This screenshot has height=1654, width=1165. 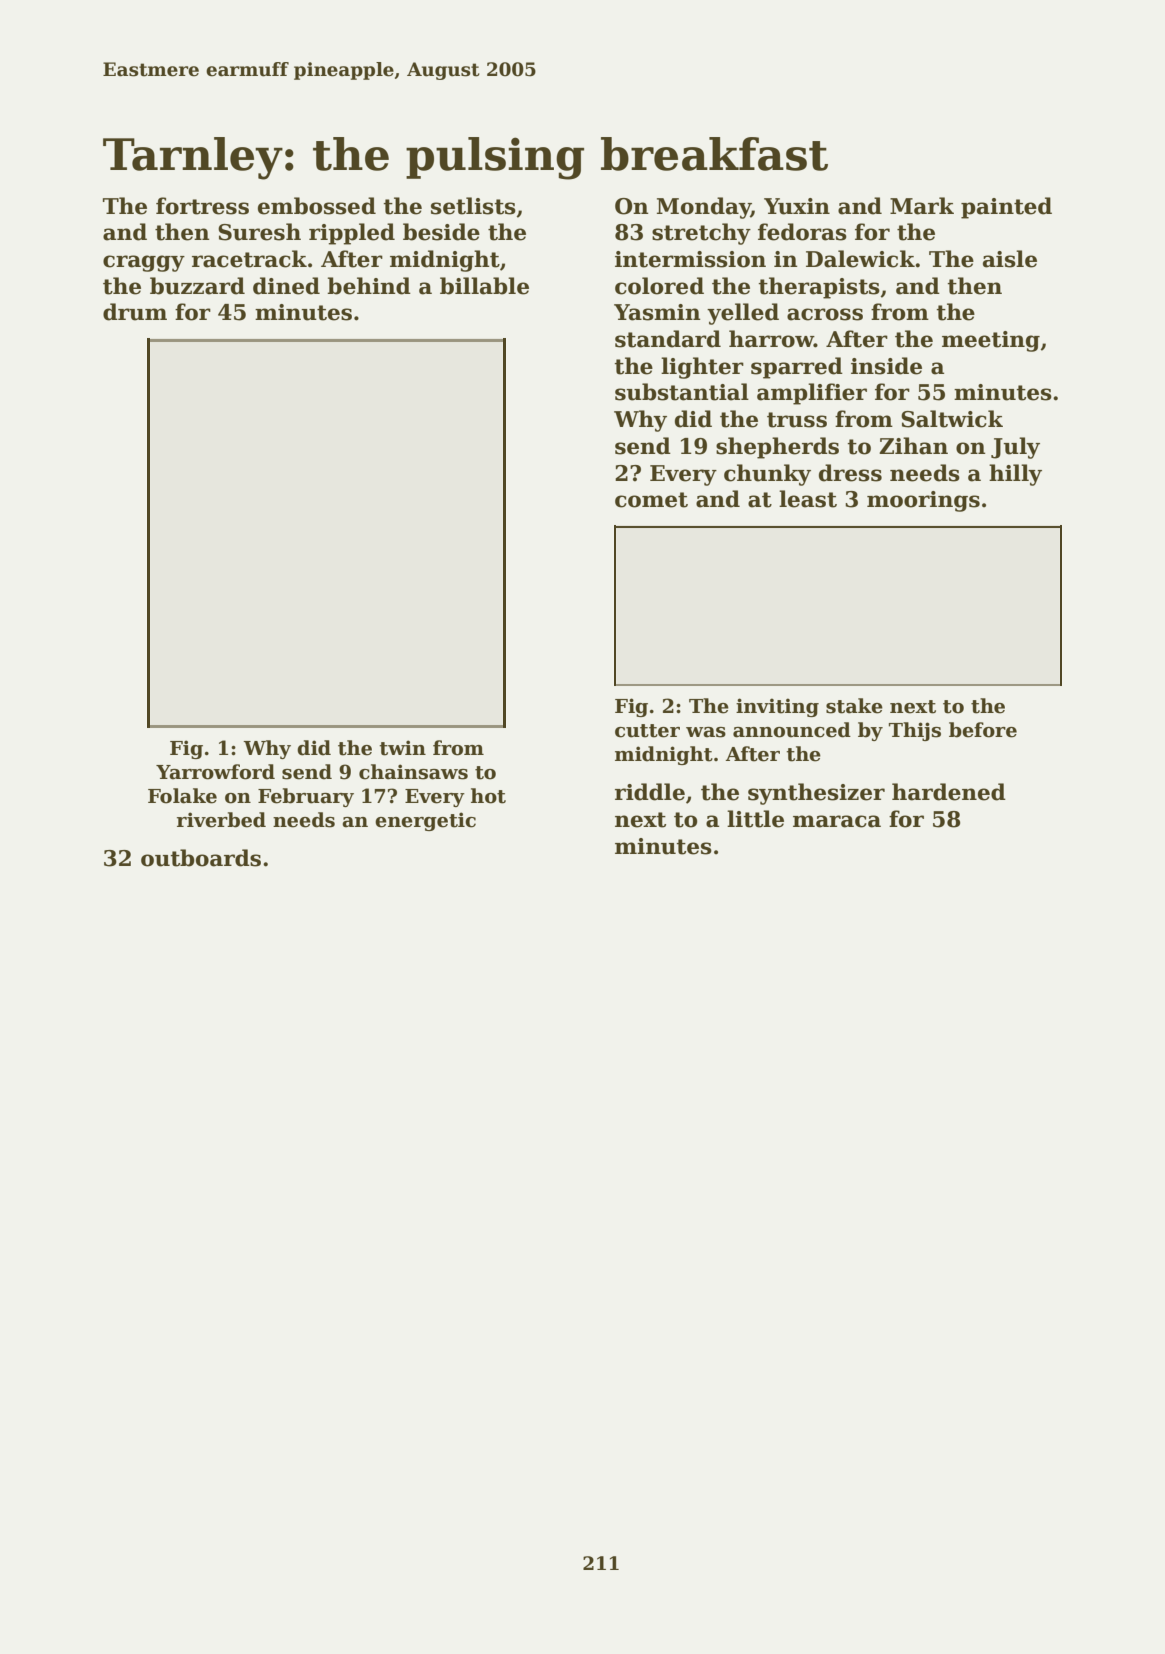 What do you see at coordinates (690, 259) in the screenshot?
I see `intermission` at bounding box center [690, 259].
